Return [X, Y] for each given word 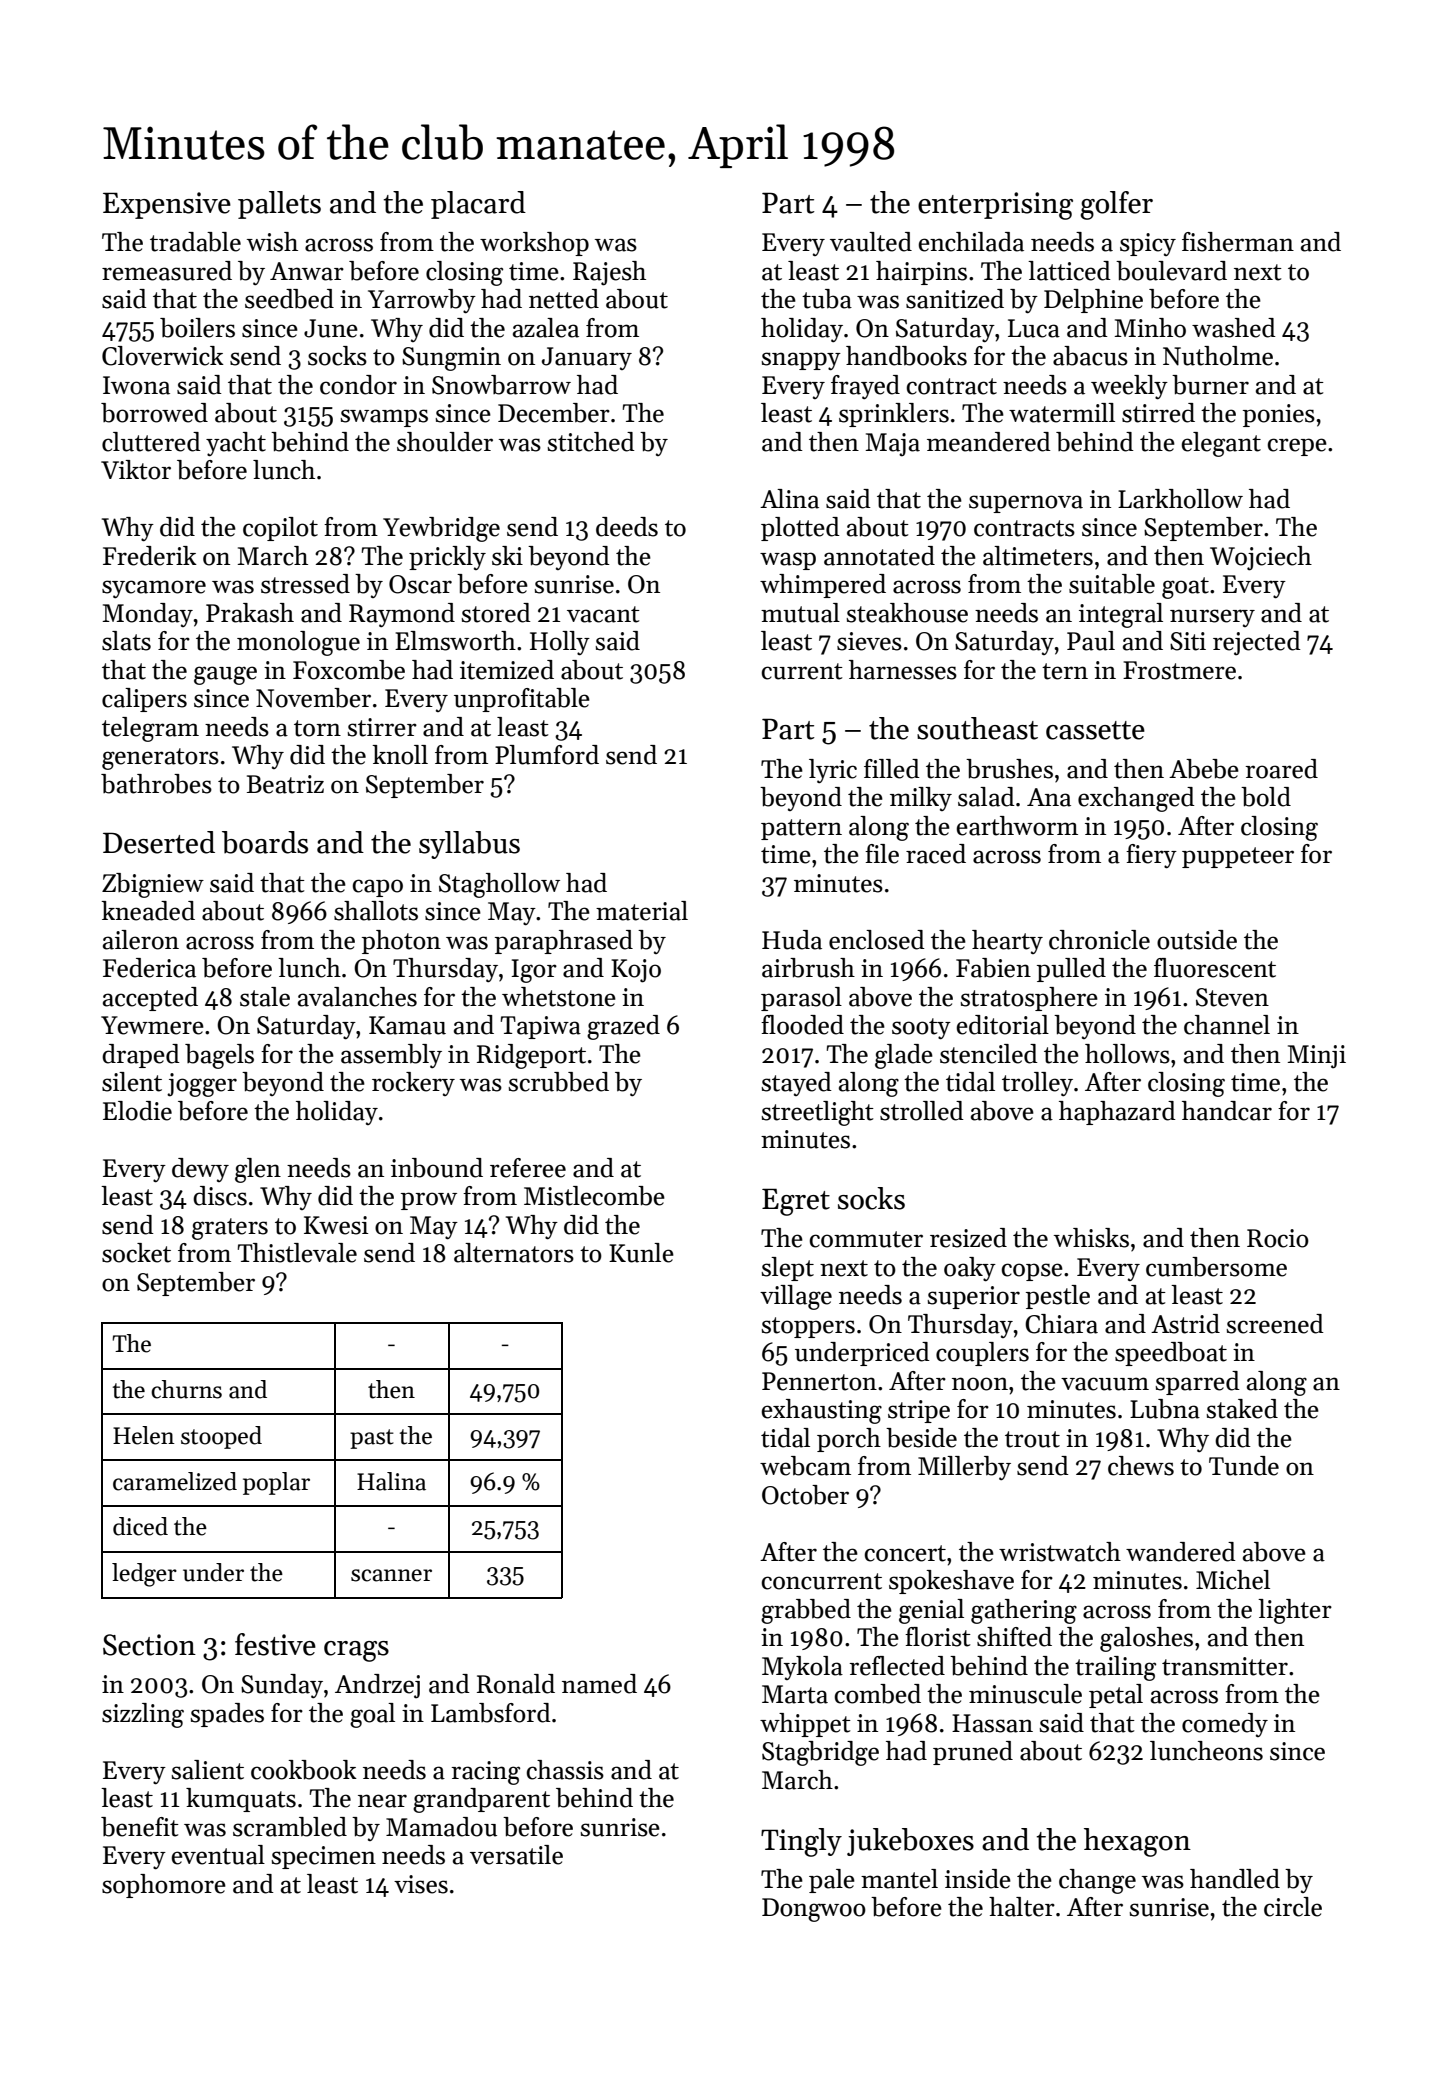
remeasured [167, 271]
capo [378, 888]
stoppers [808, 1327]
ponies [1279, 415]
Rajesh [609, 273]
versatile [516, 1855]
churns [186, 1389]
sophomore [164, 1886]
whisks [1091, 1238]
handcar [1227, 1111]
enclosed [877, 940]
